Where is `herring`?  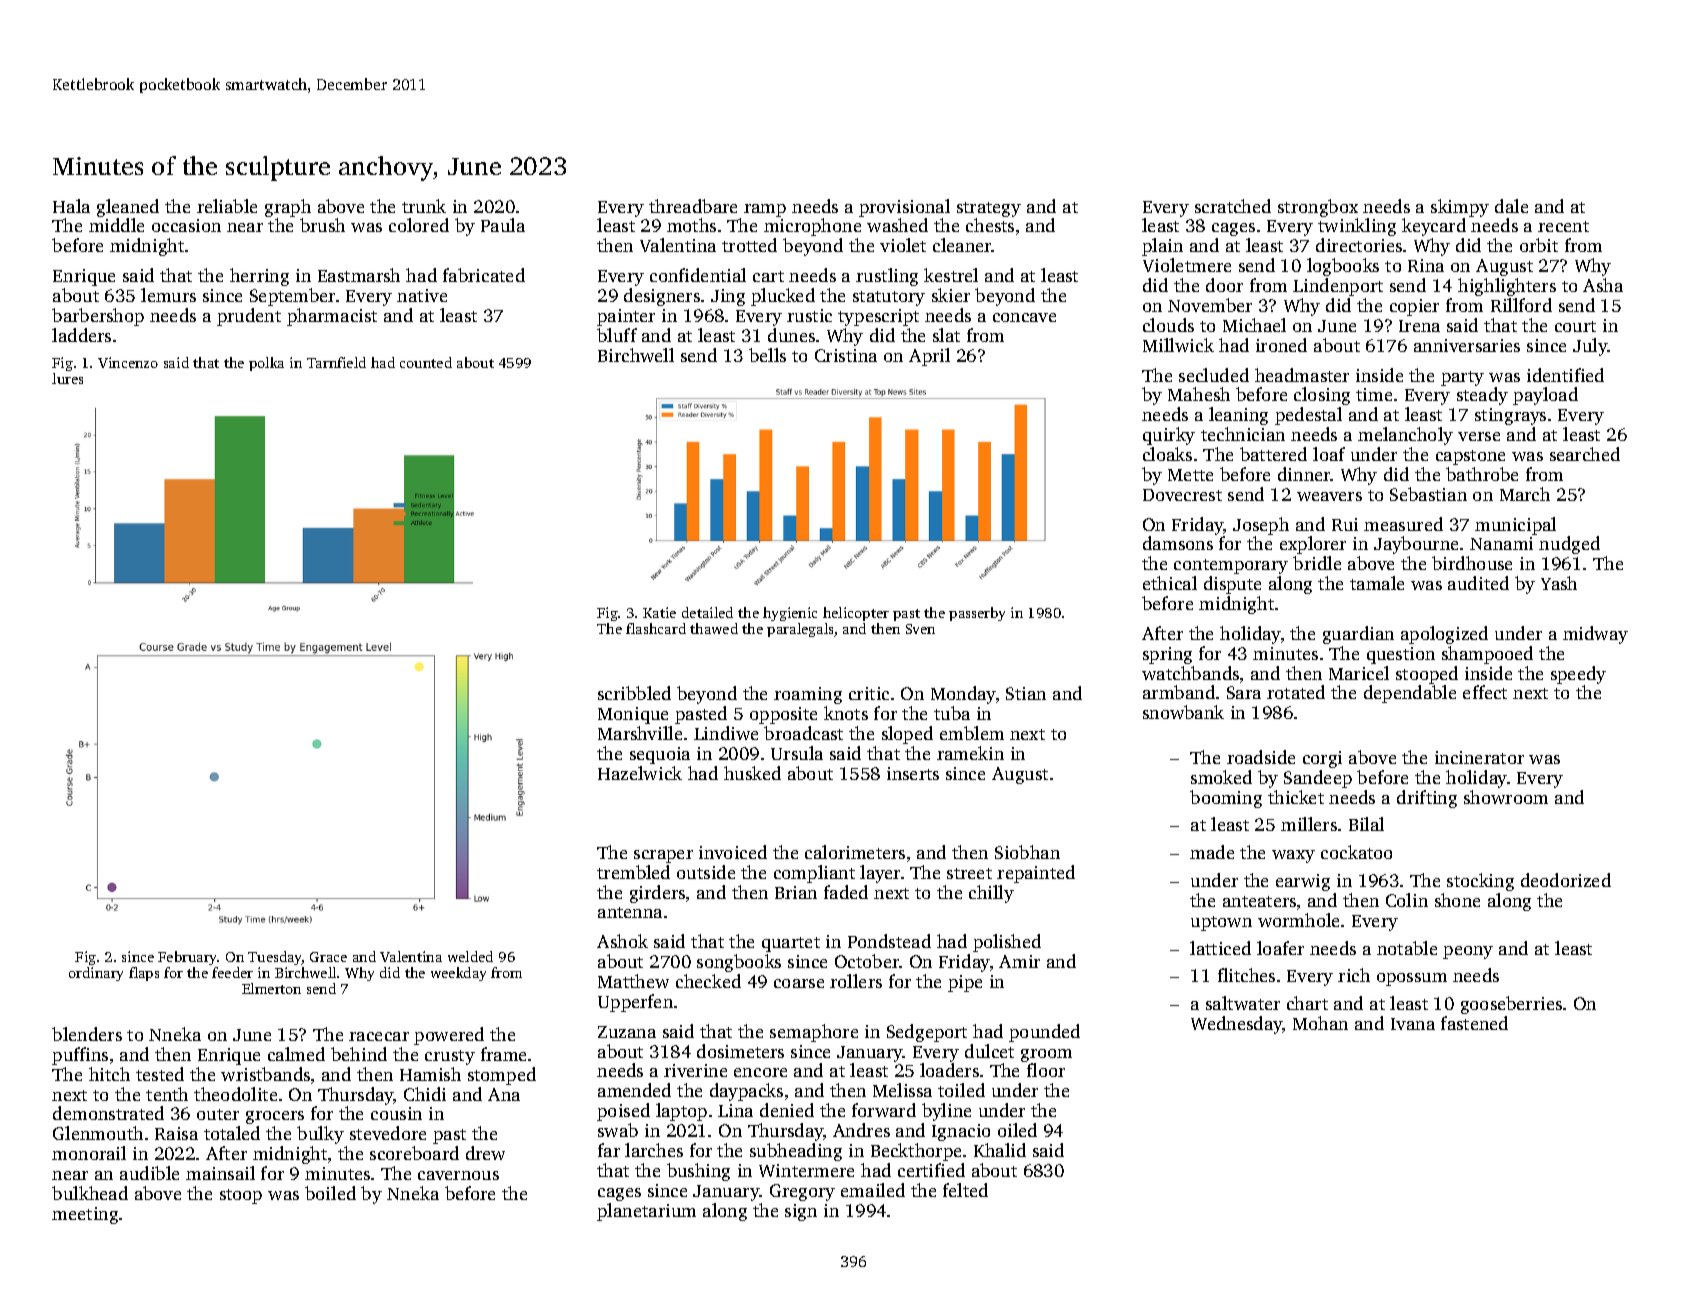 herring is located at coordinates (259, 277).
